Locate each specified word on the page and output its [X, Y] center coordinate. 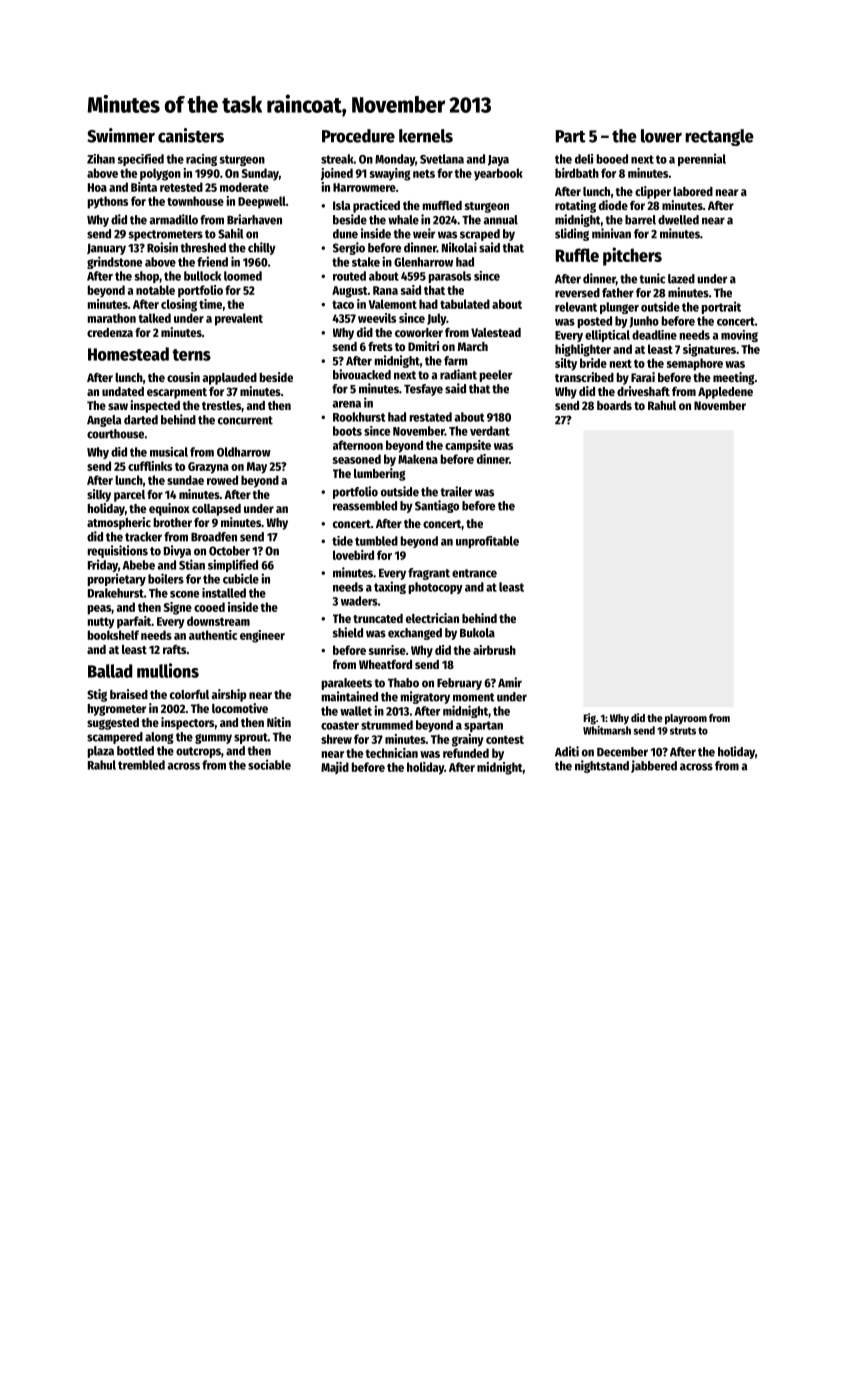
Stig [97, 695]
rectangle [719, 137]
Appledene [725, 393]
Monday [395, 160]
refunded [466, 753]
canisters [191, 135]
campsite [468, 446]
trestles [221, 405]
